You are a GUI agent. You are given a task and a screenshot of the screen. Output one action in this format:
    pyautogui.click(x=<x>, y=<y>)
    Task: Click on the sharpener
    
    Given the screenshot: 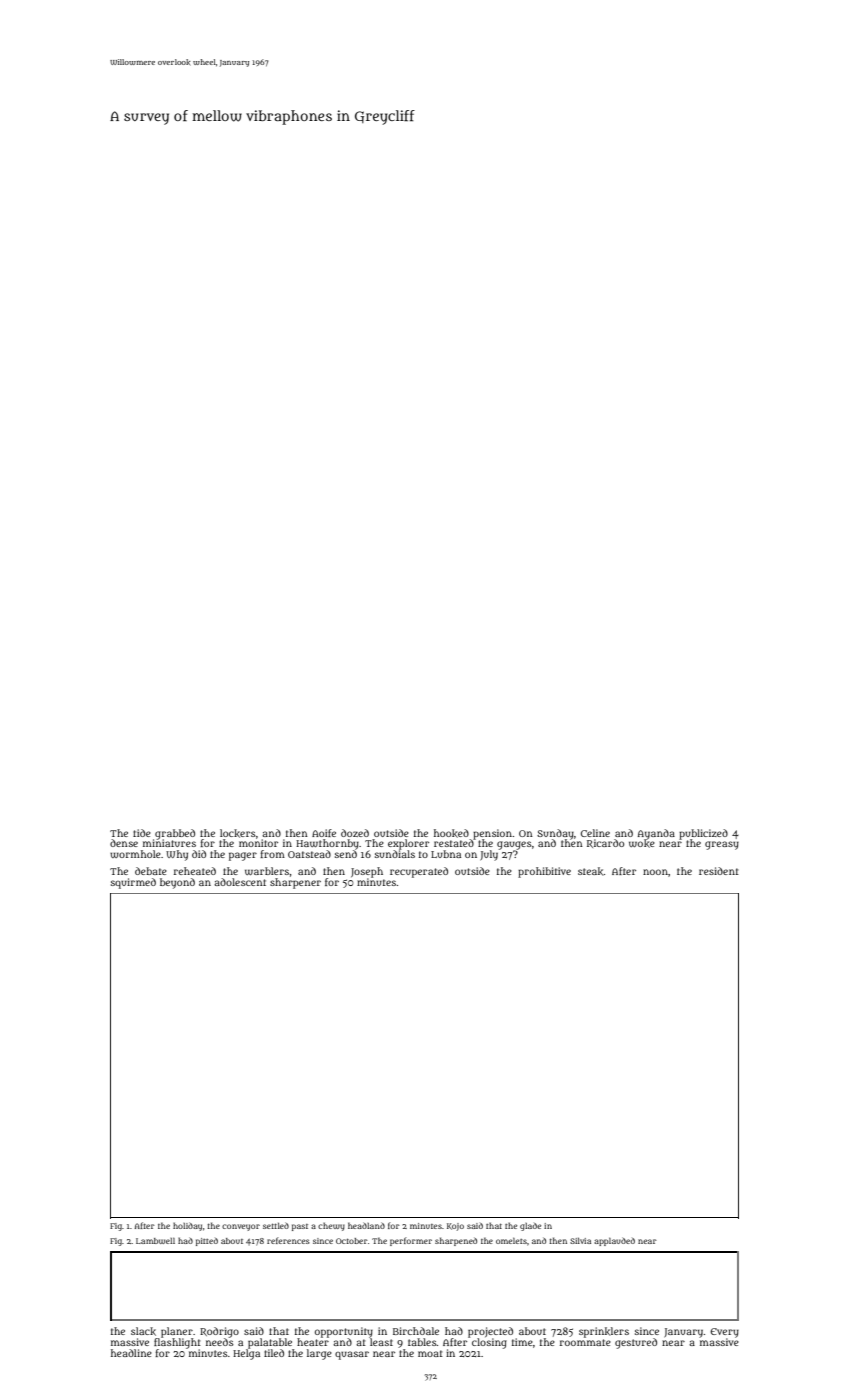 What is the action you would take?
    pyautogui.click(x=295, y=883)
